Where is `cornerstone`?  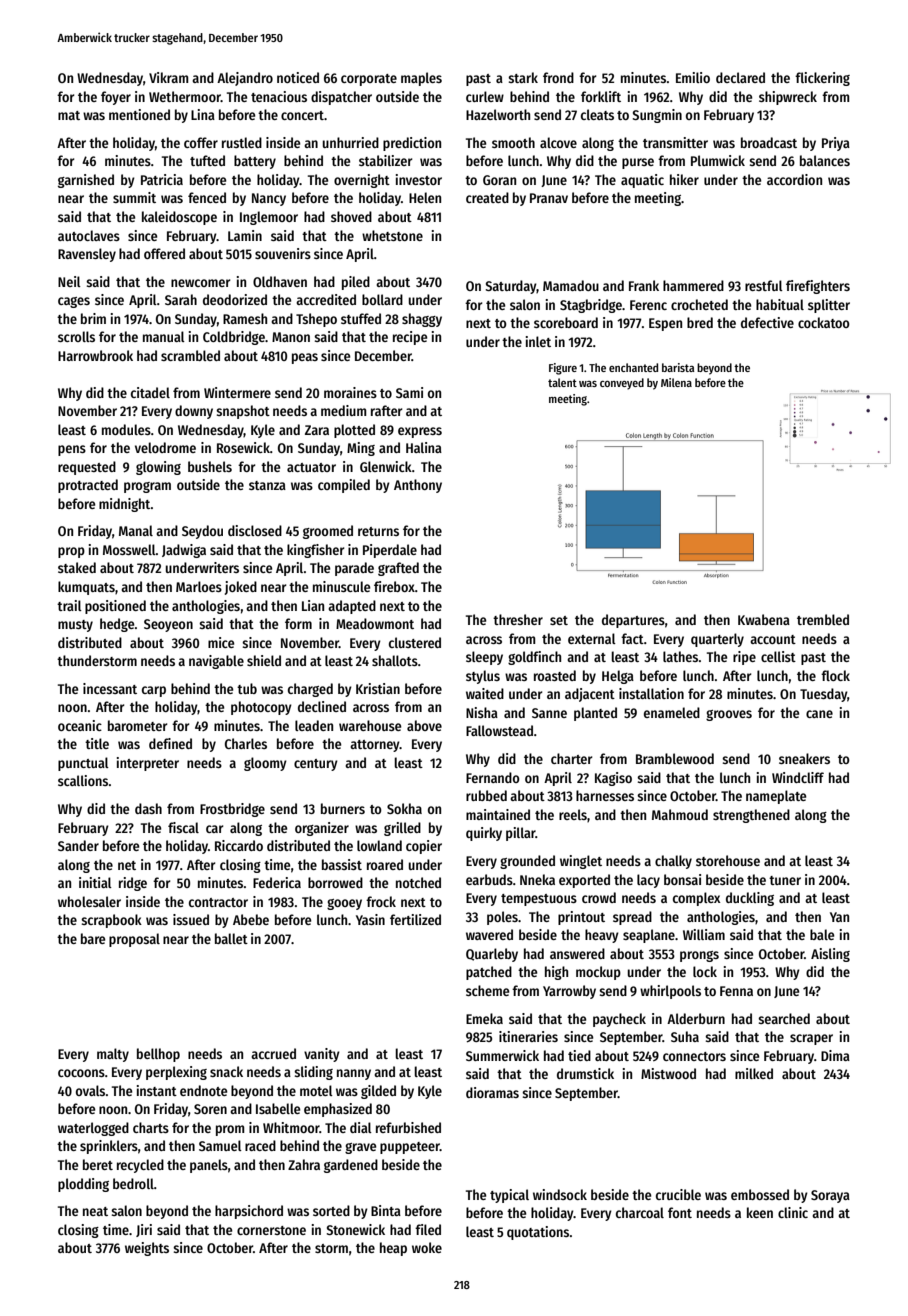 cornerstone is located at coordinates (271, 1230).
